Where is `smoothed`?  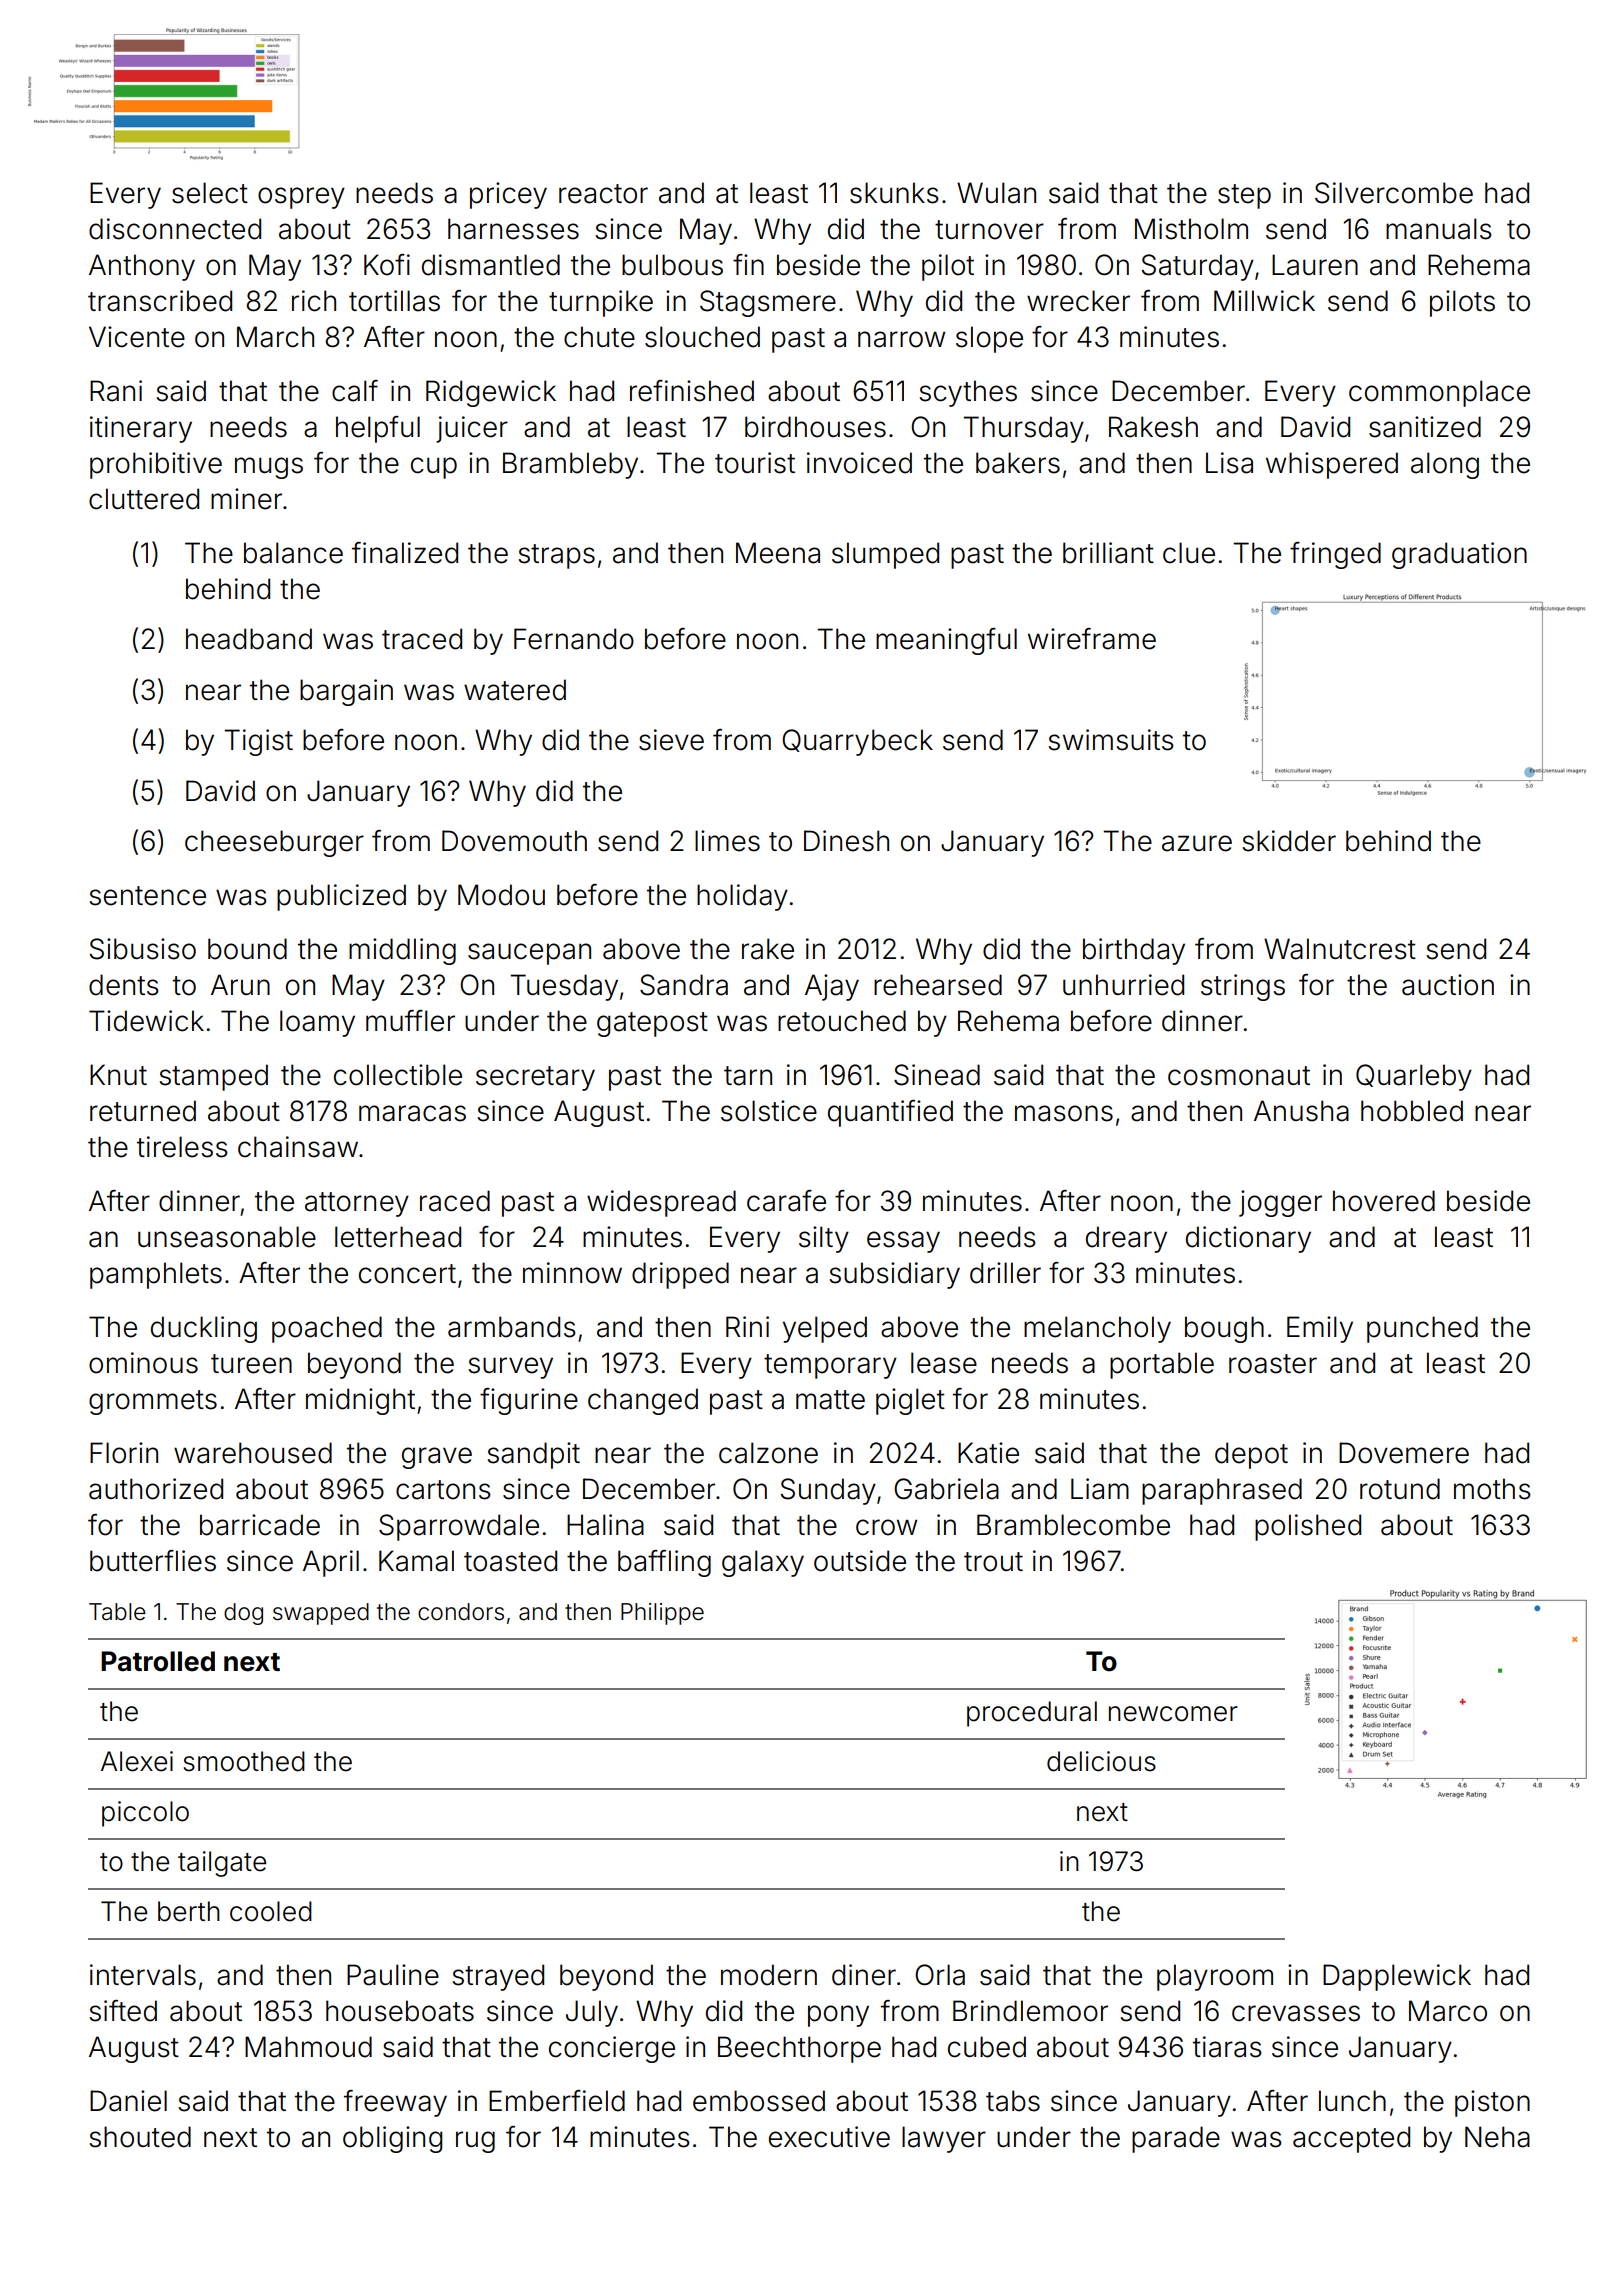 smoothed is located at coordinates (244, 1761).
